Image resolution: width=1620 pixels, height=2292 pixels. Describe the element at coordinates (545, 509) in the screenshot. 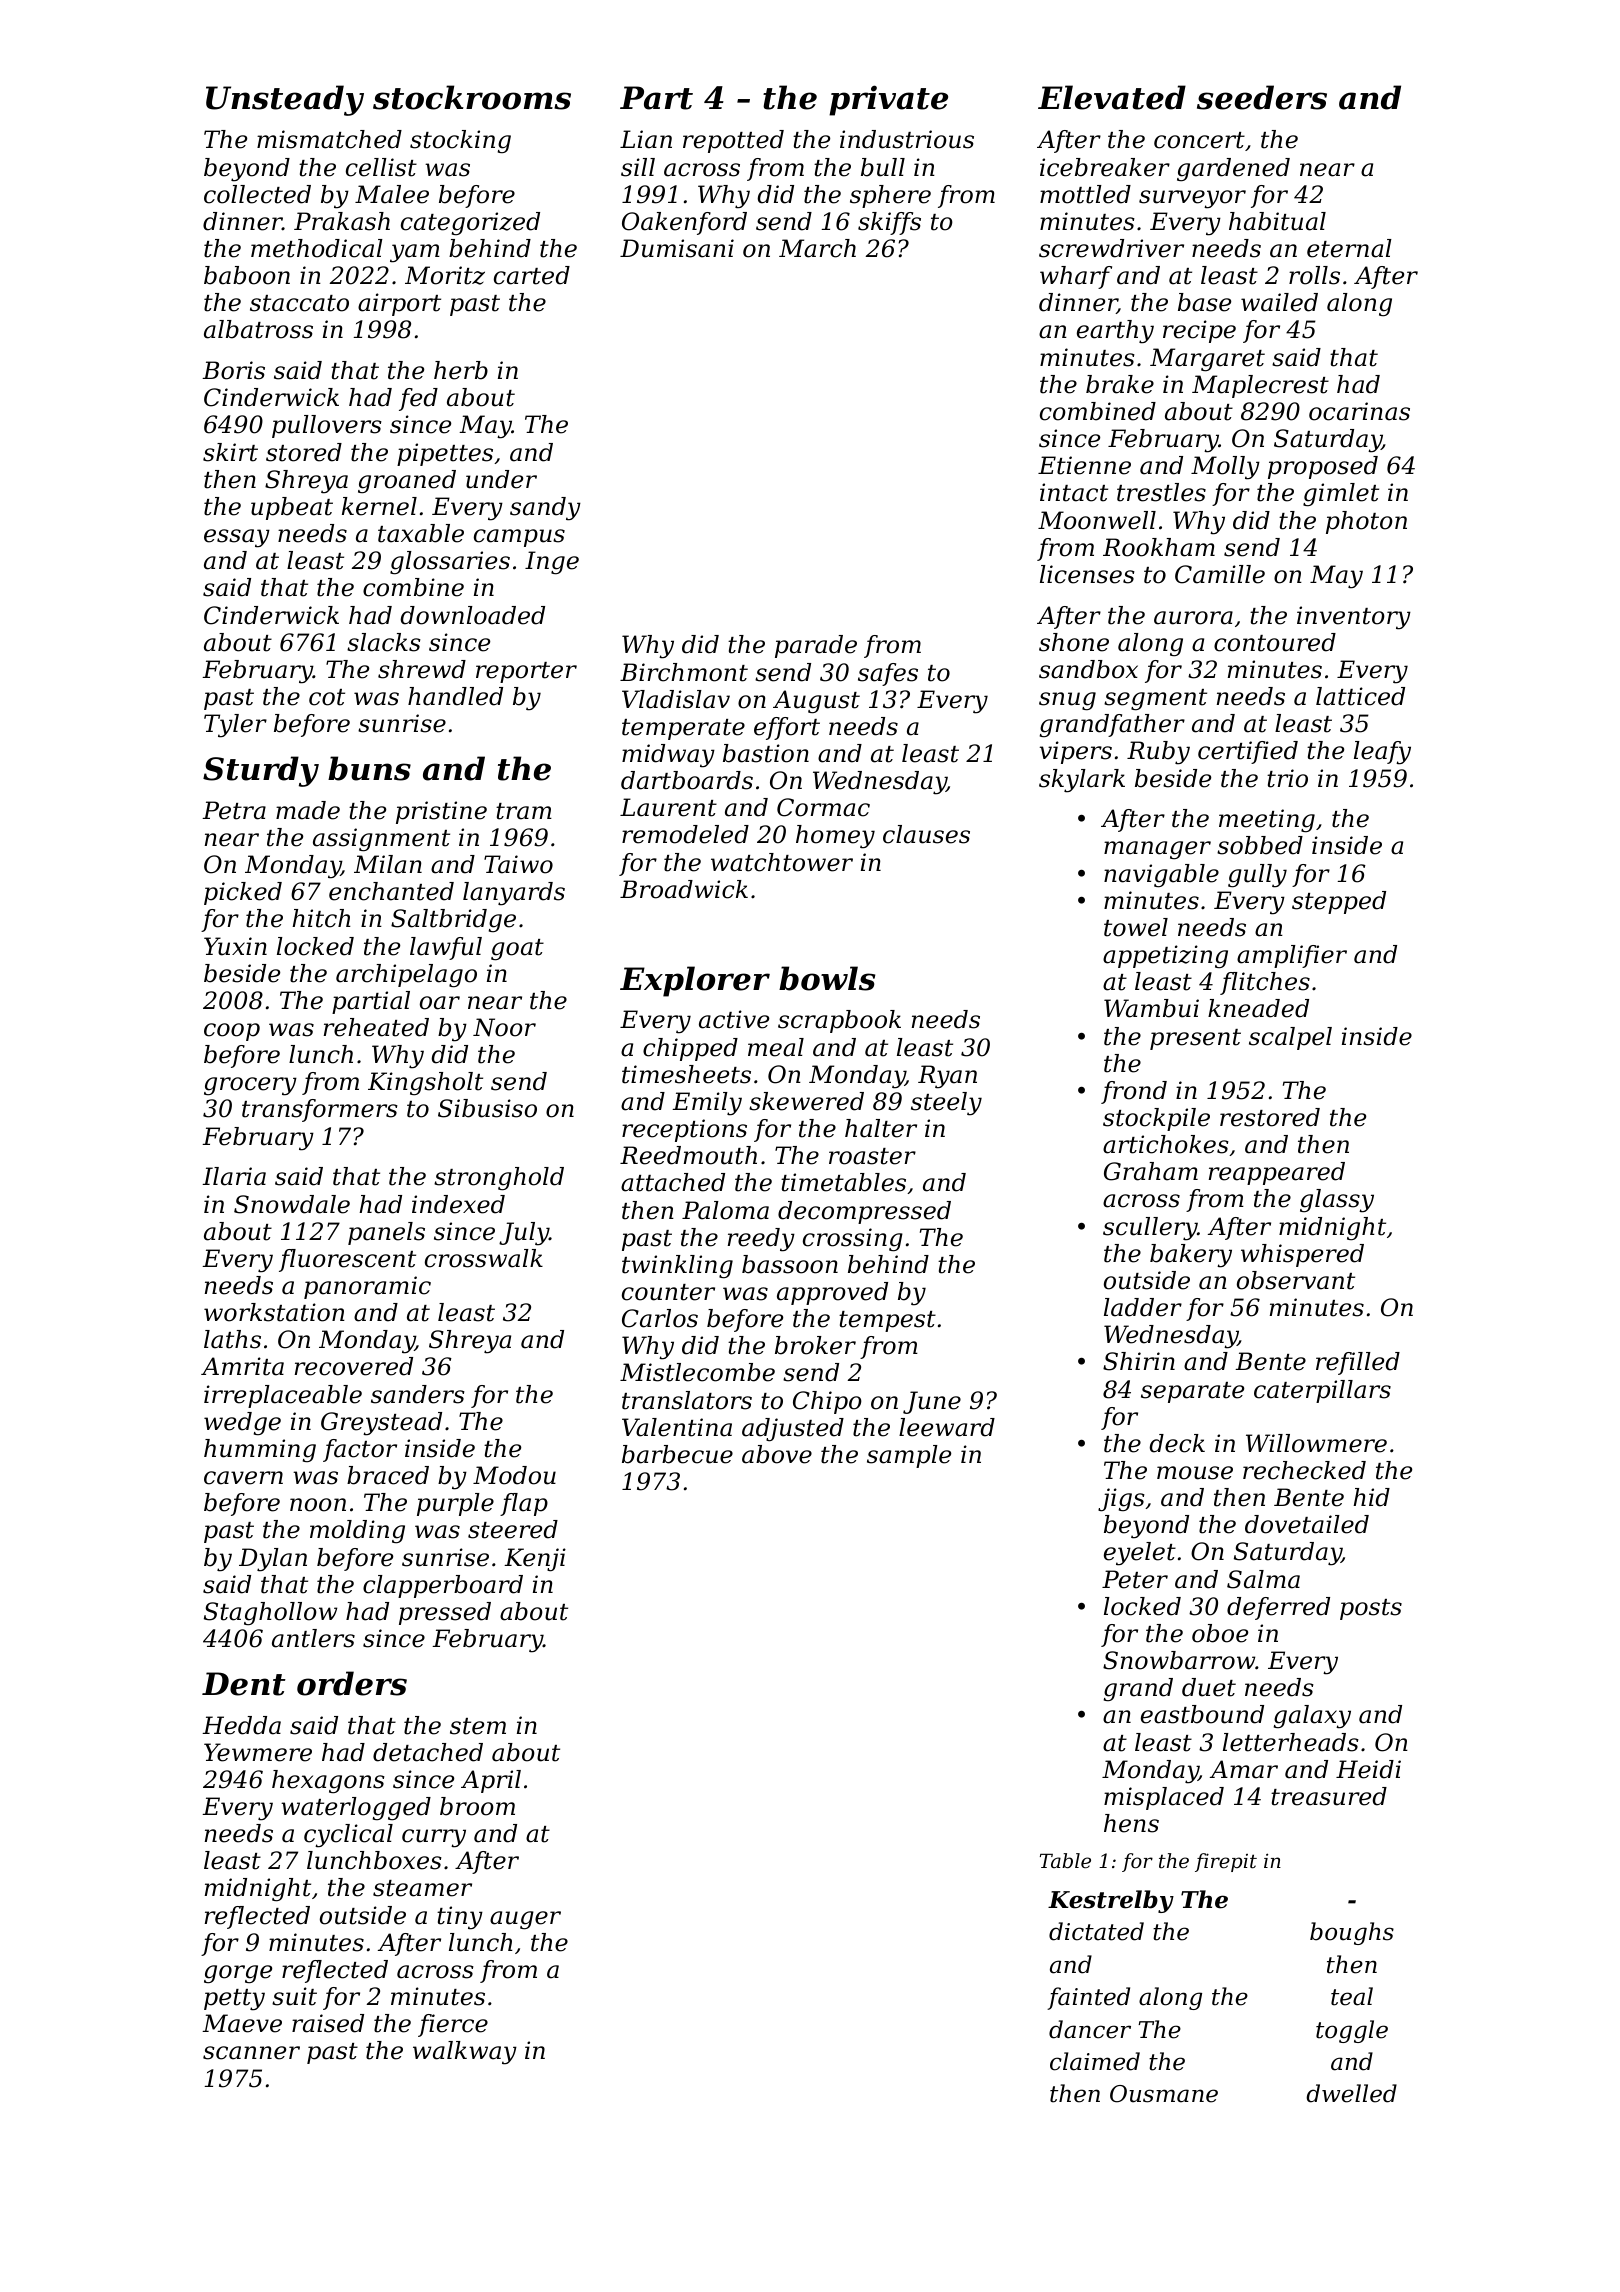

I see `sandy` at that location.
